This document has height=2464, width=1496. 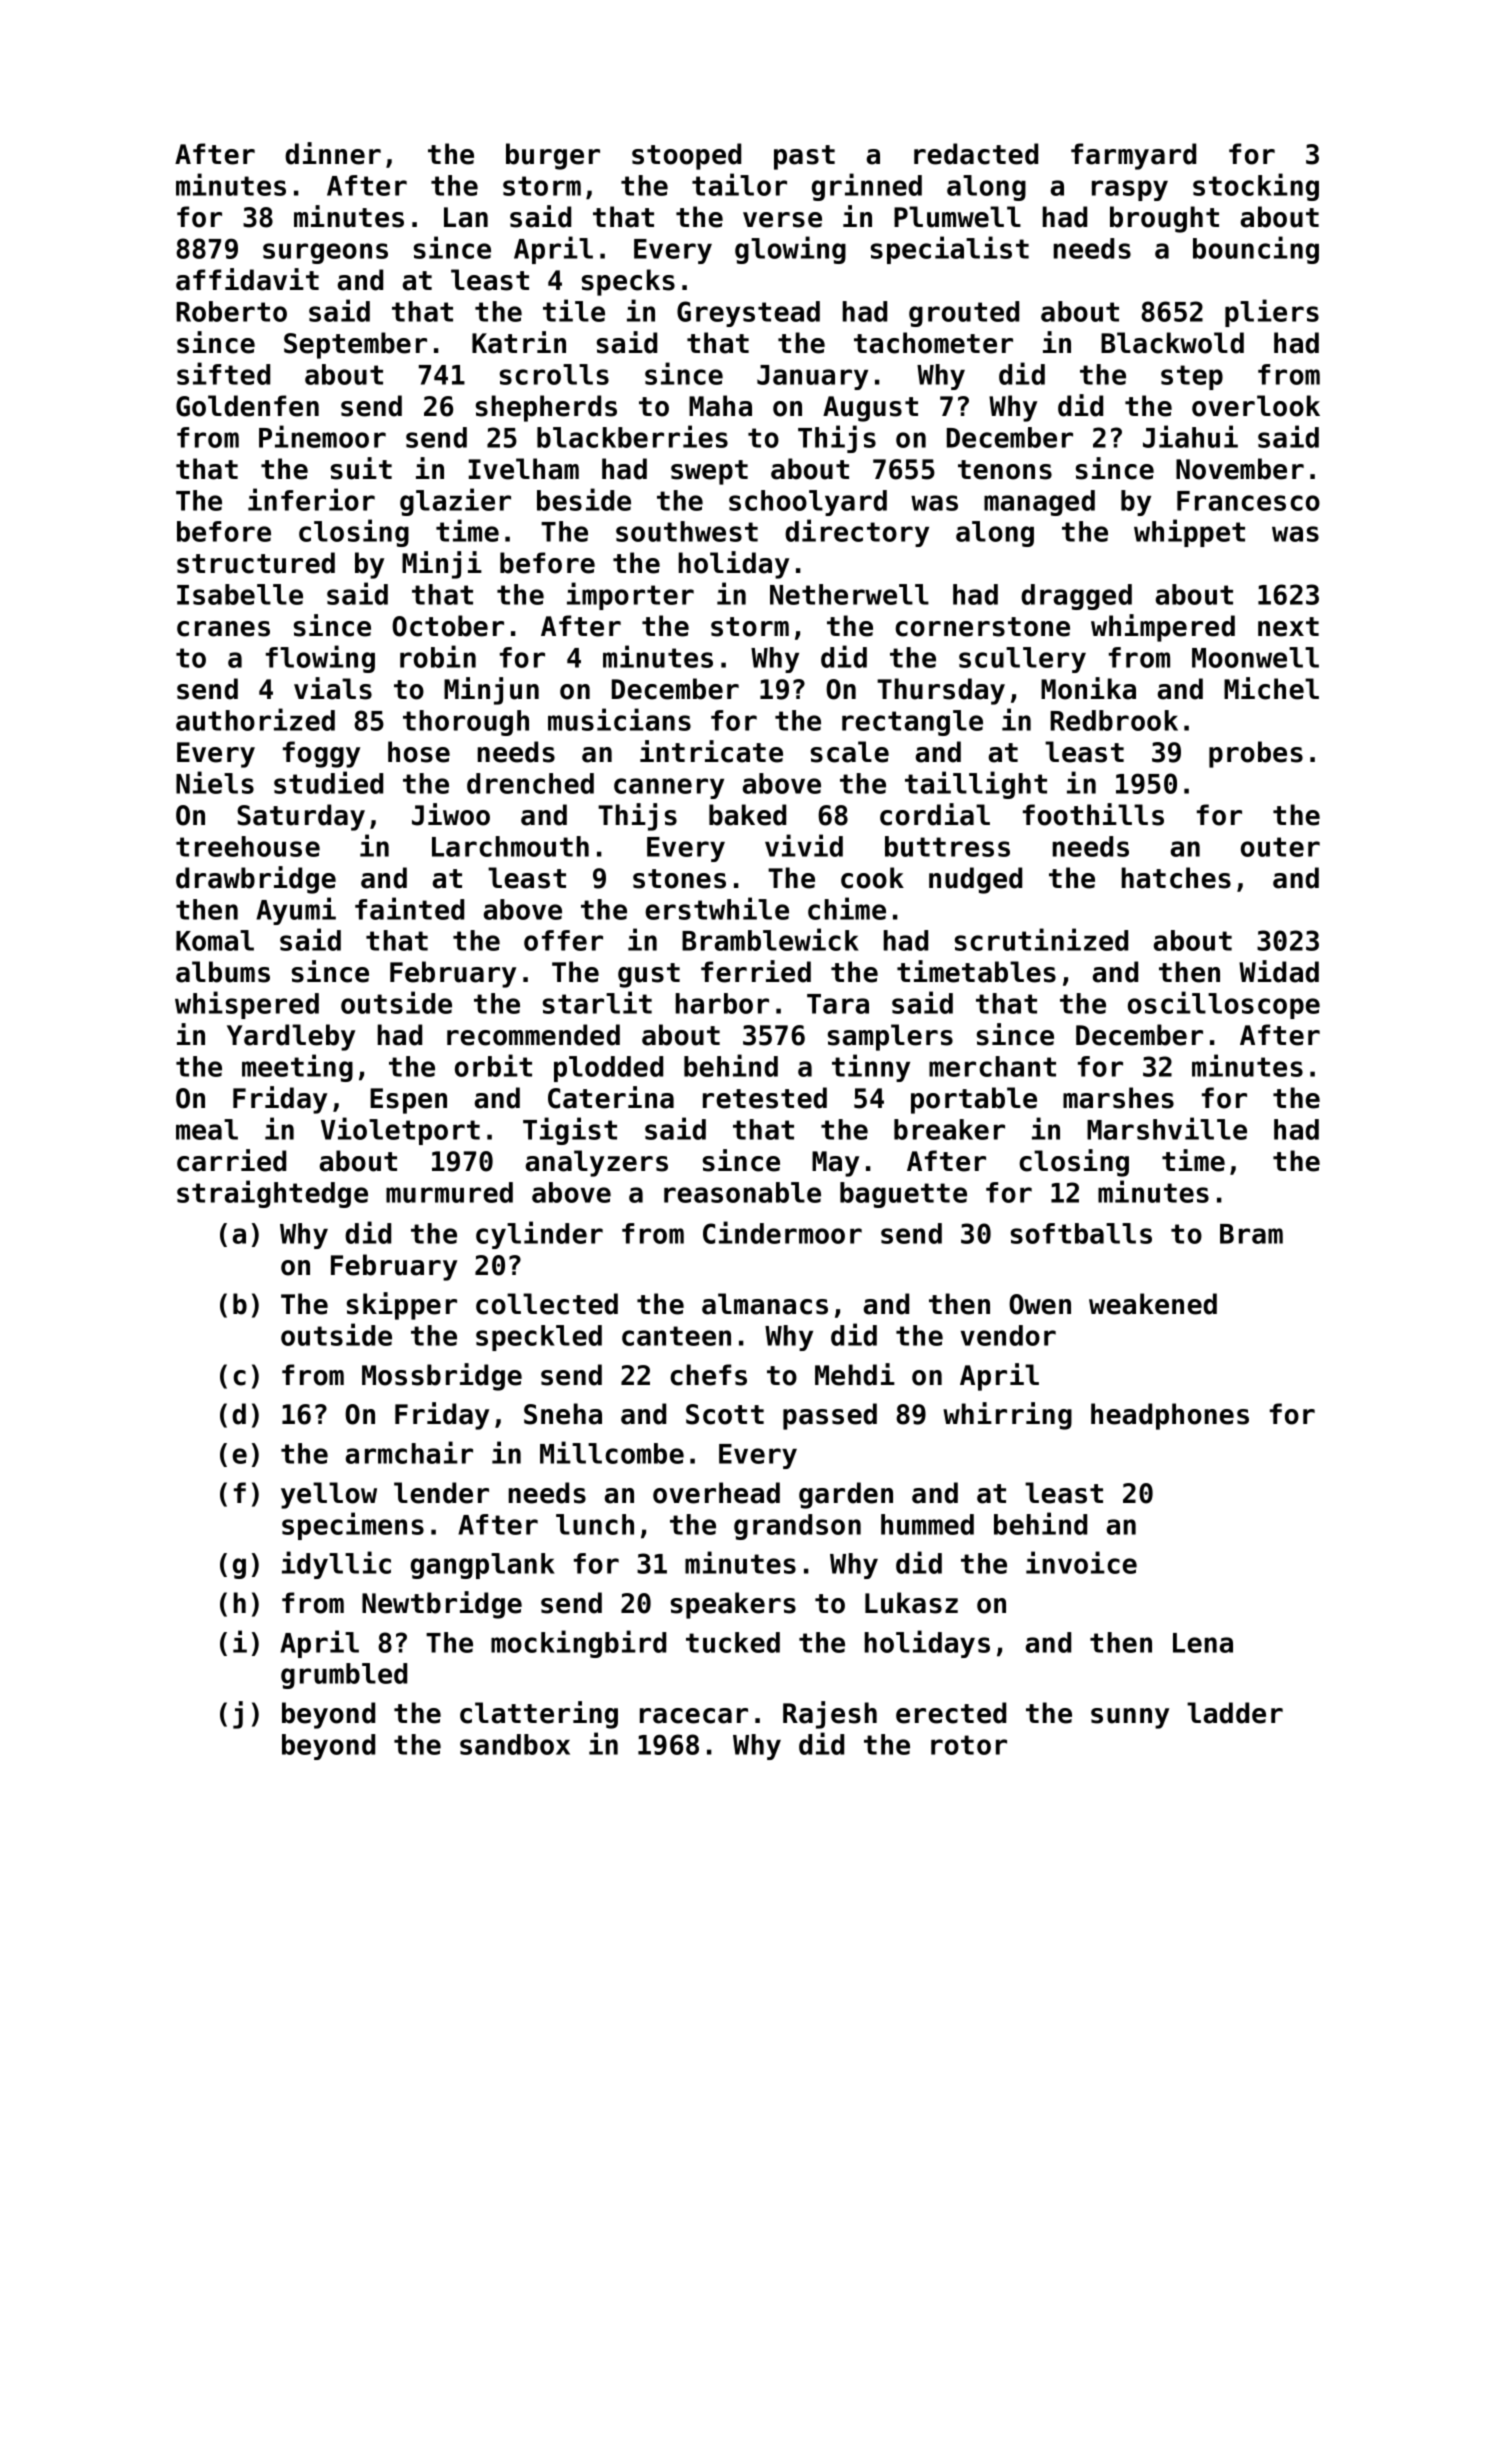 What do you see at coordinates (1007, 1416) in the document?
I see `whirring` at bounding box center [1007, 1416].
